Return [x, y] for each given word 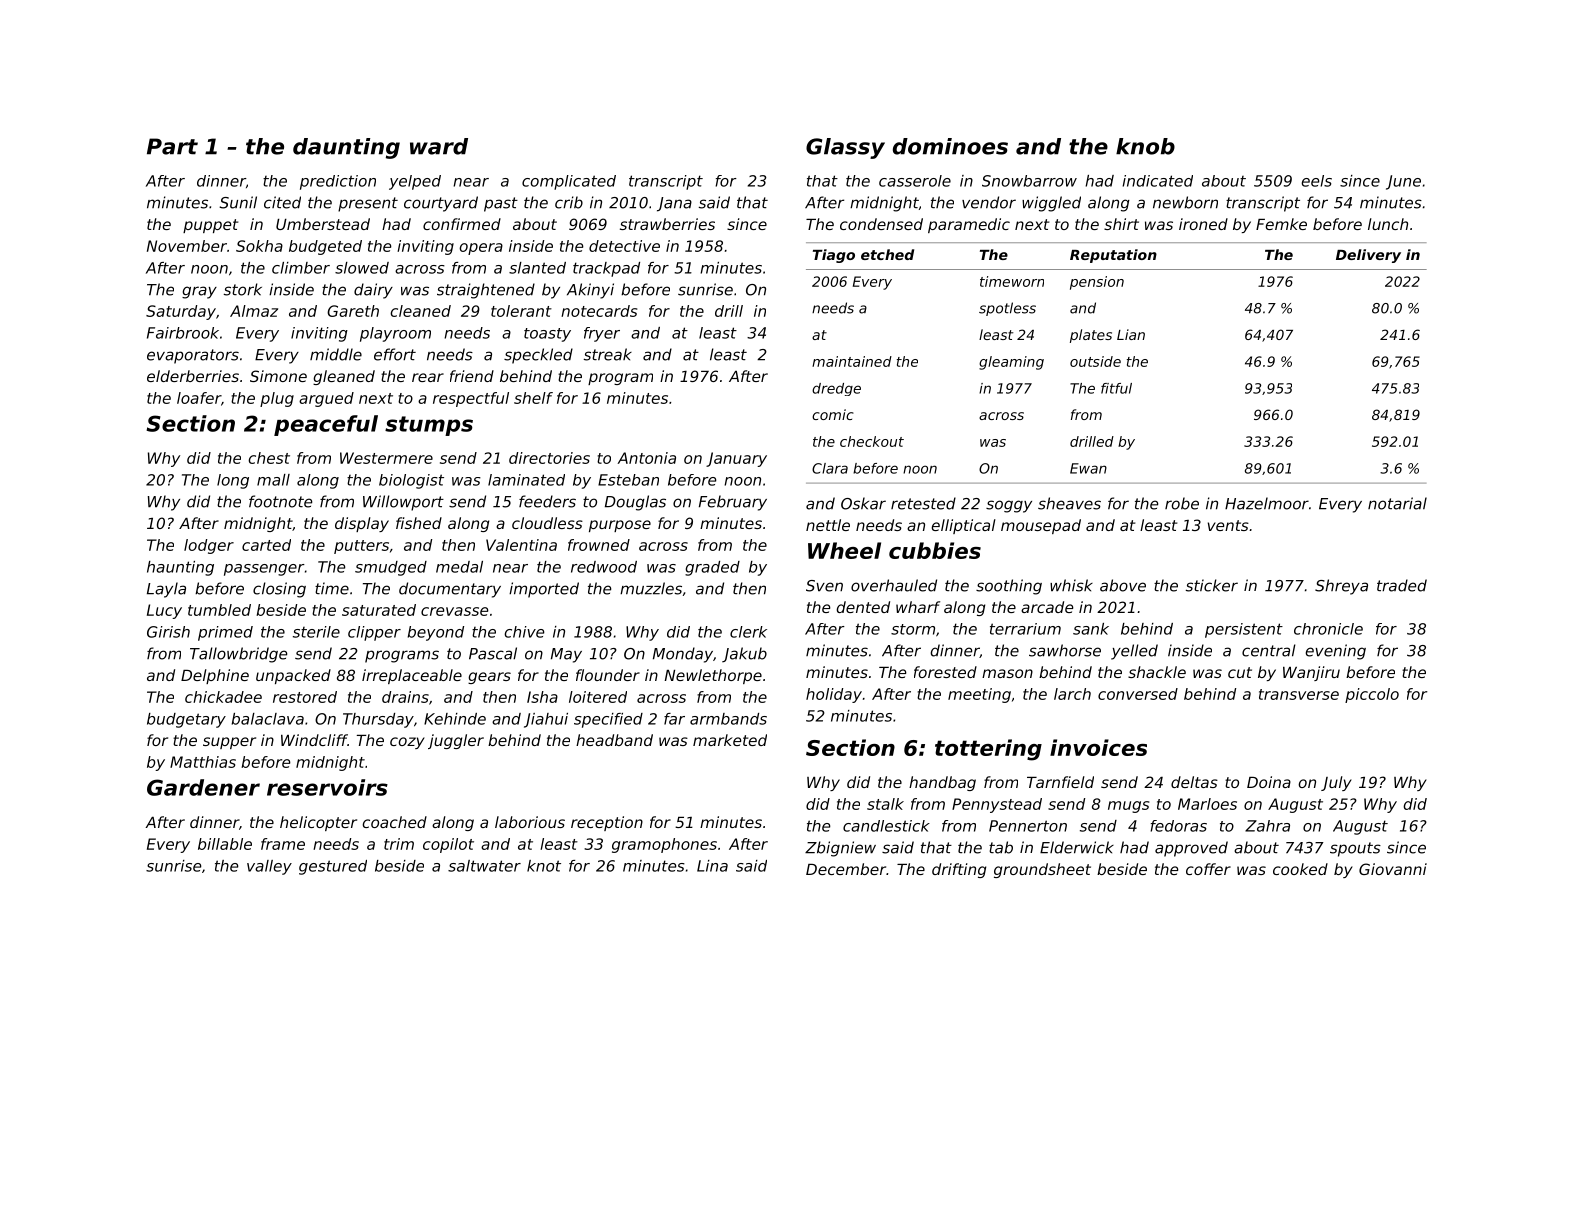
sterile [316, 632]
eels [1316, 181]
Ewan [1088, 468]
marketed [730, 740]
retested [923, 503]
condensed [881, 224]
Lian [1131, 334]
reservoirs [327, 787]
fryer [602, 334]
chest [269, 458]
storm [913, 629]
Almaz [254, 311]
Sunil [238, 202]
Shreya [1341, 587]
